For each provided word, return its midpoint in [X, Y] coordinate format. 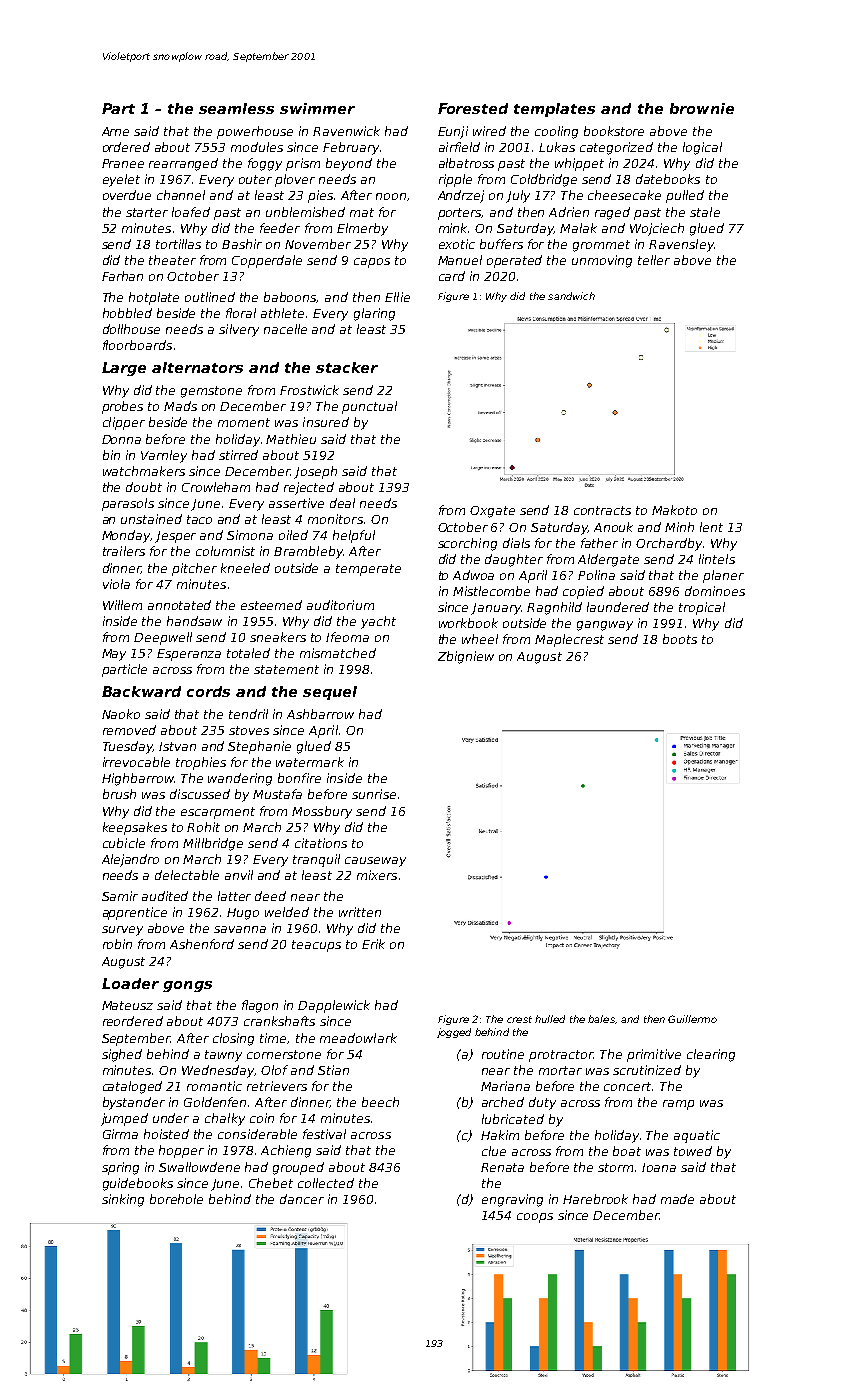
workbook [468, 623]
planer [723, 576]
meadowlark [358, 1038]
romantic [214, 1086]
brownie [702, 108]
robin [117, 944]
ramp [678, 1105]
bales [601, 1019]
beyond [349, 164]
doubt [144, 487]
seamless [236, 108]
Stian [333, 1070]
